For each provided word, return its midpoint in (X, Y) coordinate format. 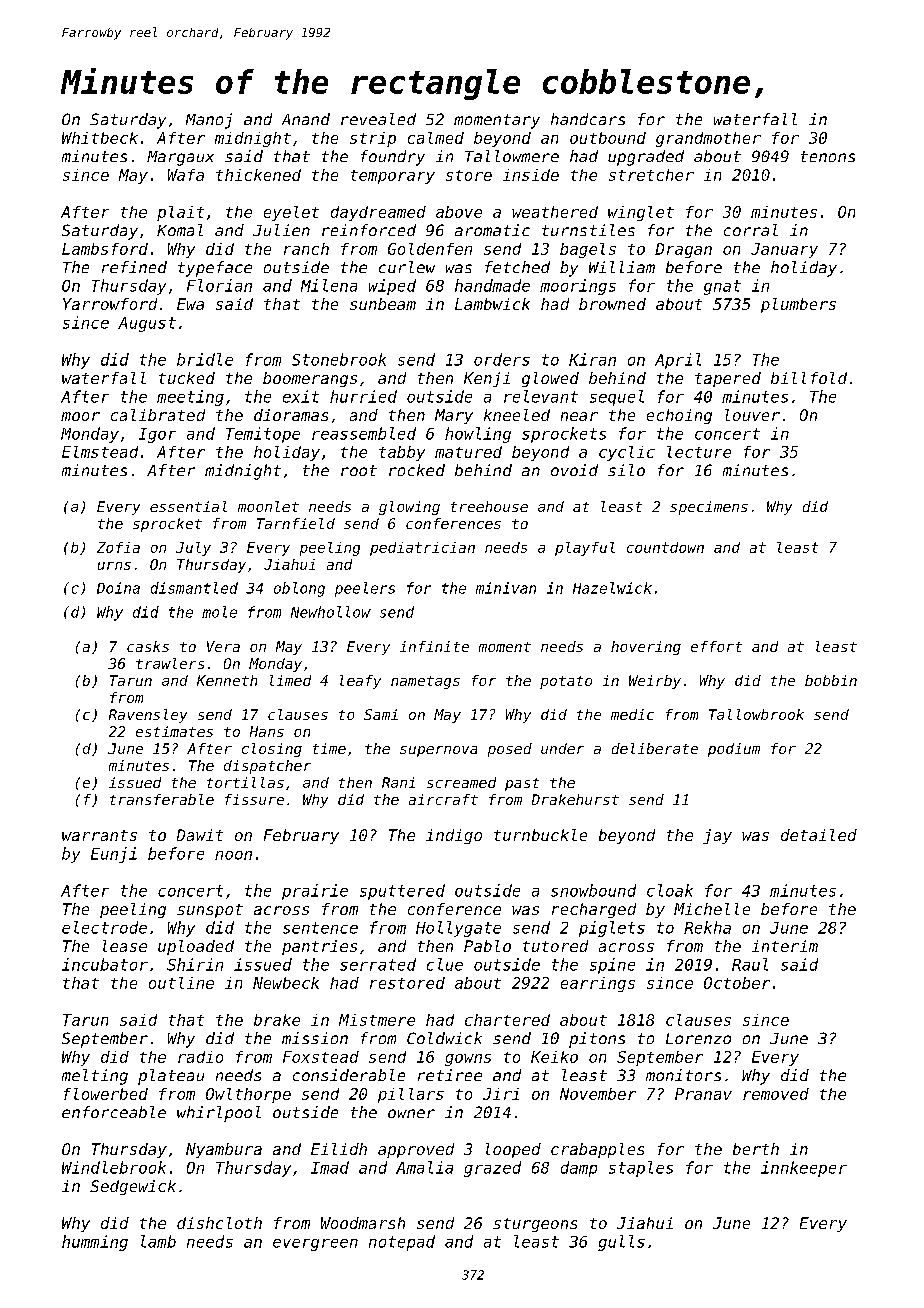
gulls (621, 1243)
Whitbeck (100, 138)
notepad (402, 1243)
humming (95, 1243)
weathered (555, 212)
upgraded (646, 158)
